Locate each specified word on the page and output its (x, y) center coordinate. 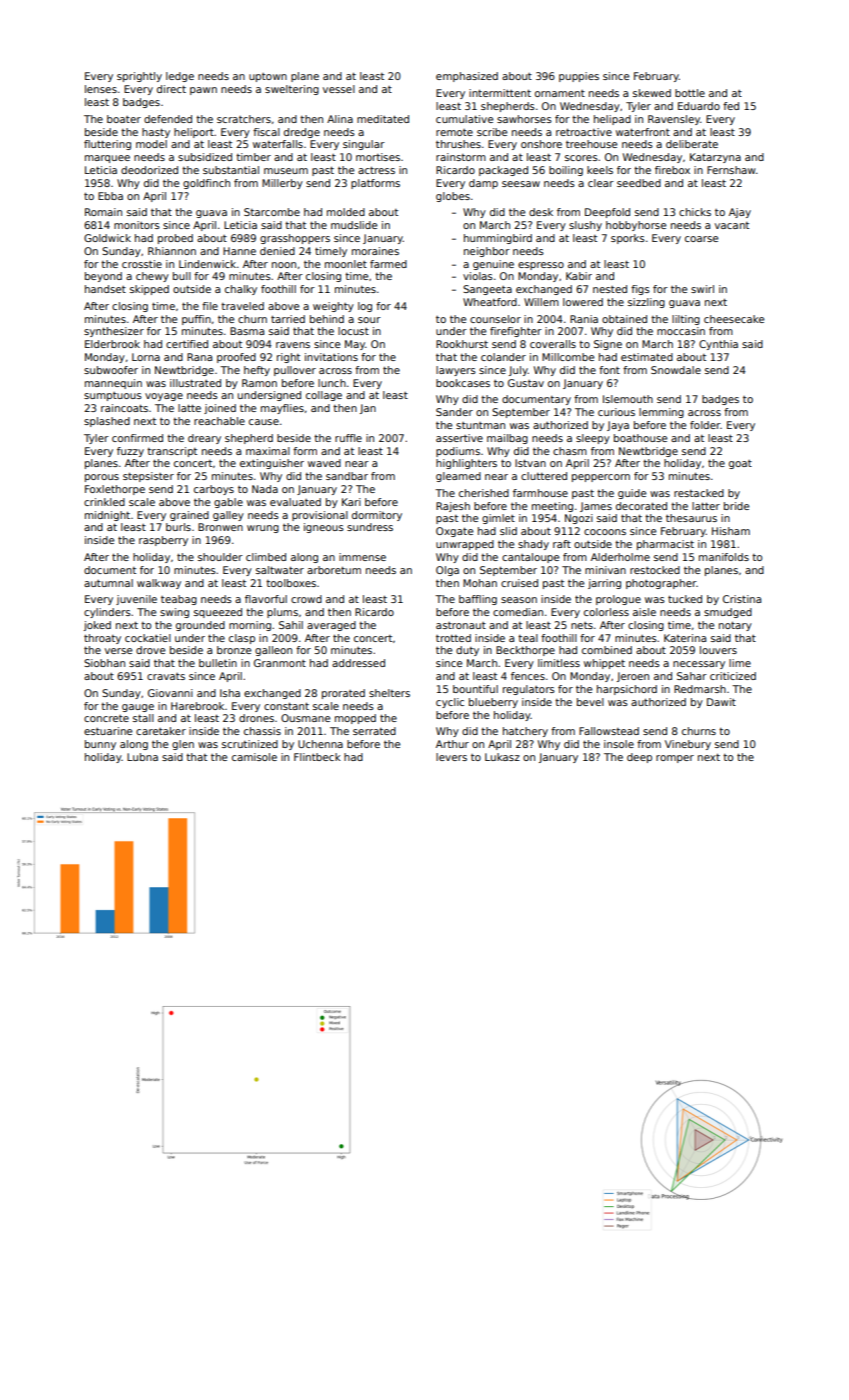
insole (619, 744)
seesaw (521, 184)
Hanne (239, 251)
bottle (690, 93)
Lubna (142, 757)
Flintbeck (317, 757)
